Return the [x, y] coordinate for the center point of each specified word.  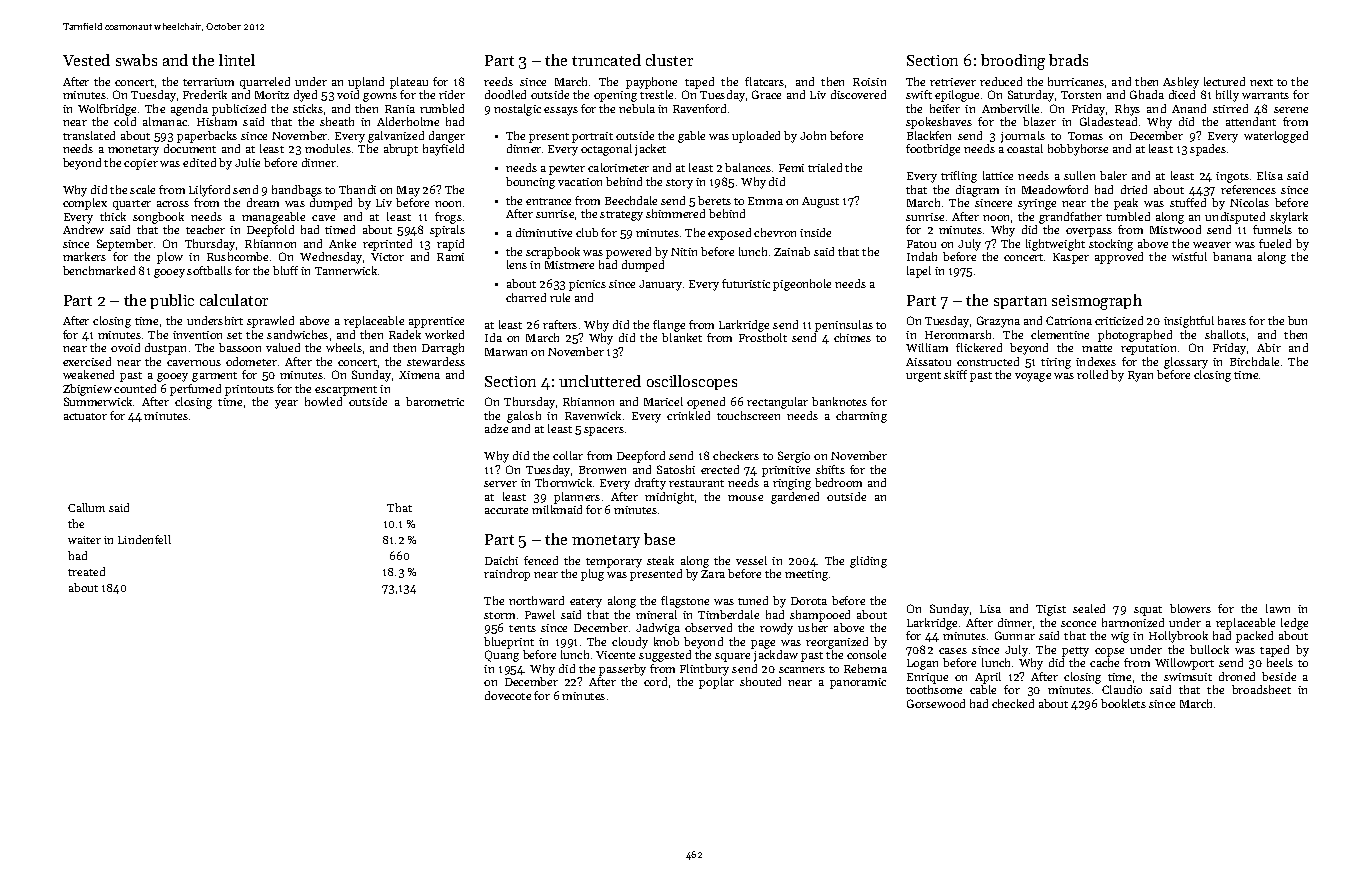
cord [655, 681]
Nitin [684, 252]
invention [197, 335]
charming [861, 417]
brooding [1013, 62]
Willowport [1184, 664]
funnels [1272, 229]
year [286, 404]
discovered [858, 94]
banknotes [839, 401]
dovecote [508, 695]
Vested [86, 60]
